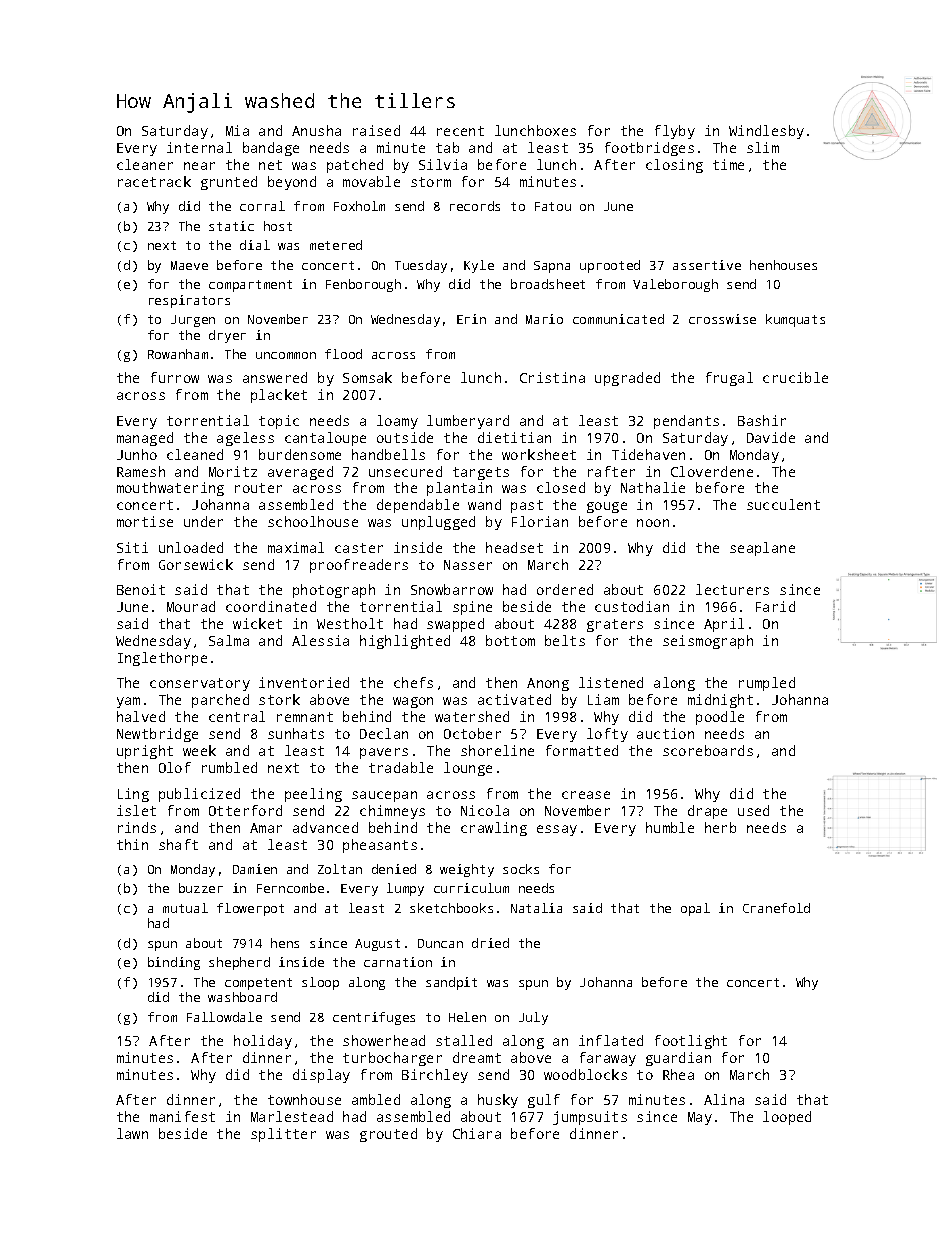 The width and height of the document is (952, 1233). Describe the element at coordinates (762, 549) in the document. I see `seaplane` at that location.
